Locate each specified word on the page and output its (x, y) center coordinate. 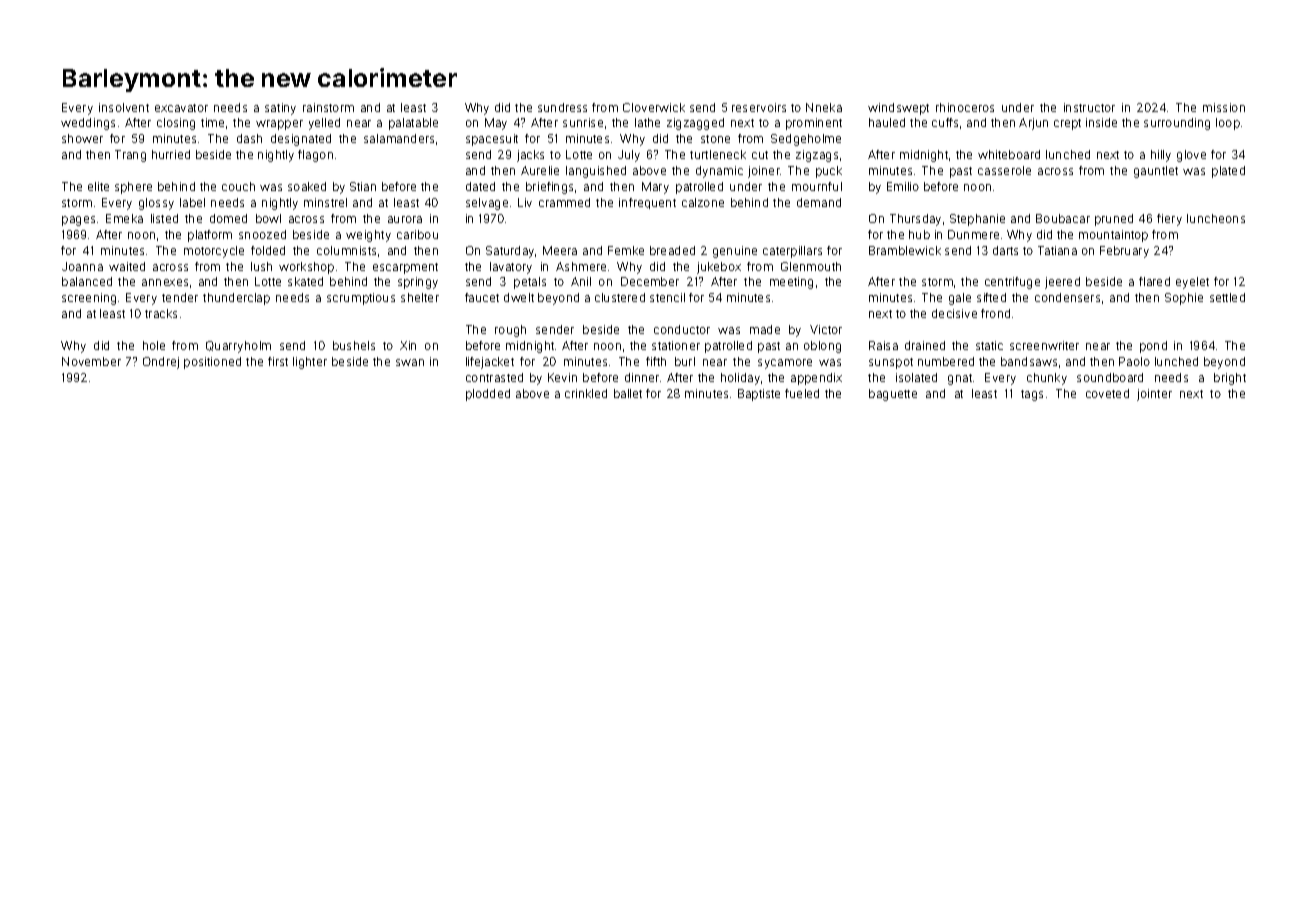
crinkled (586, 393)
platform (210, 236)
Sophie (1184, 299)
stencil (667, 297)
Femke (626, 250)
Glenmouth (811, 266)
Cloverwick (654, 107)
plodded (488, 395)
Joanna (82, 266)
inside (1101, 122)
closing (176, 124)
